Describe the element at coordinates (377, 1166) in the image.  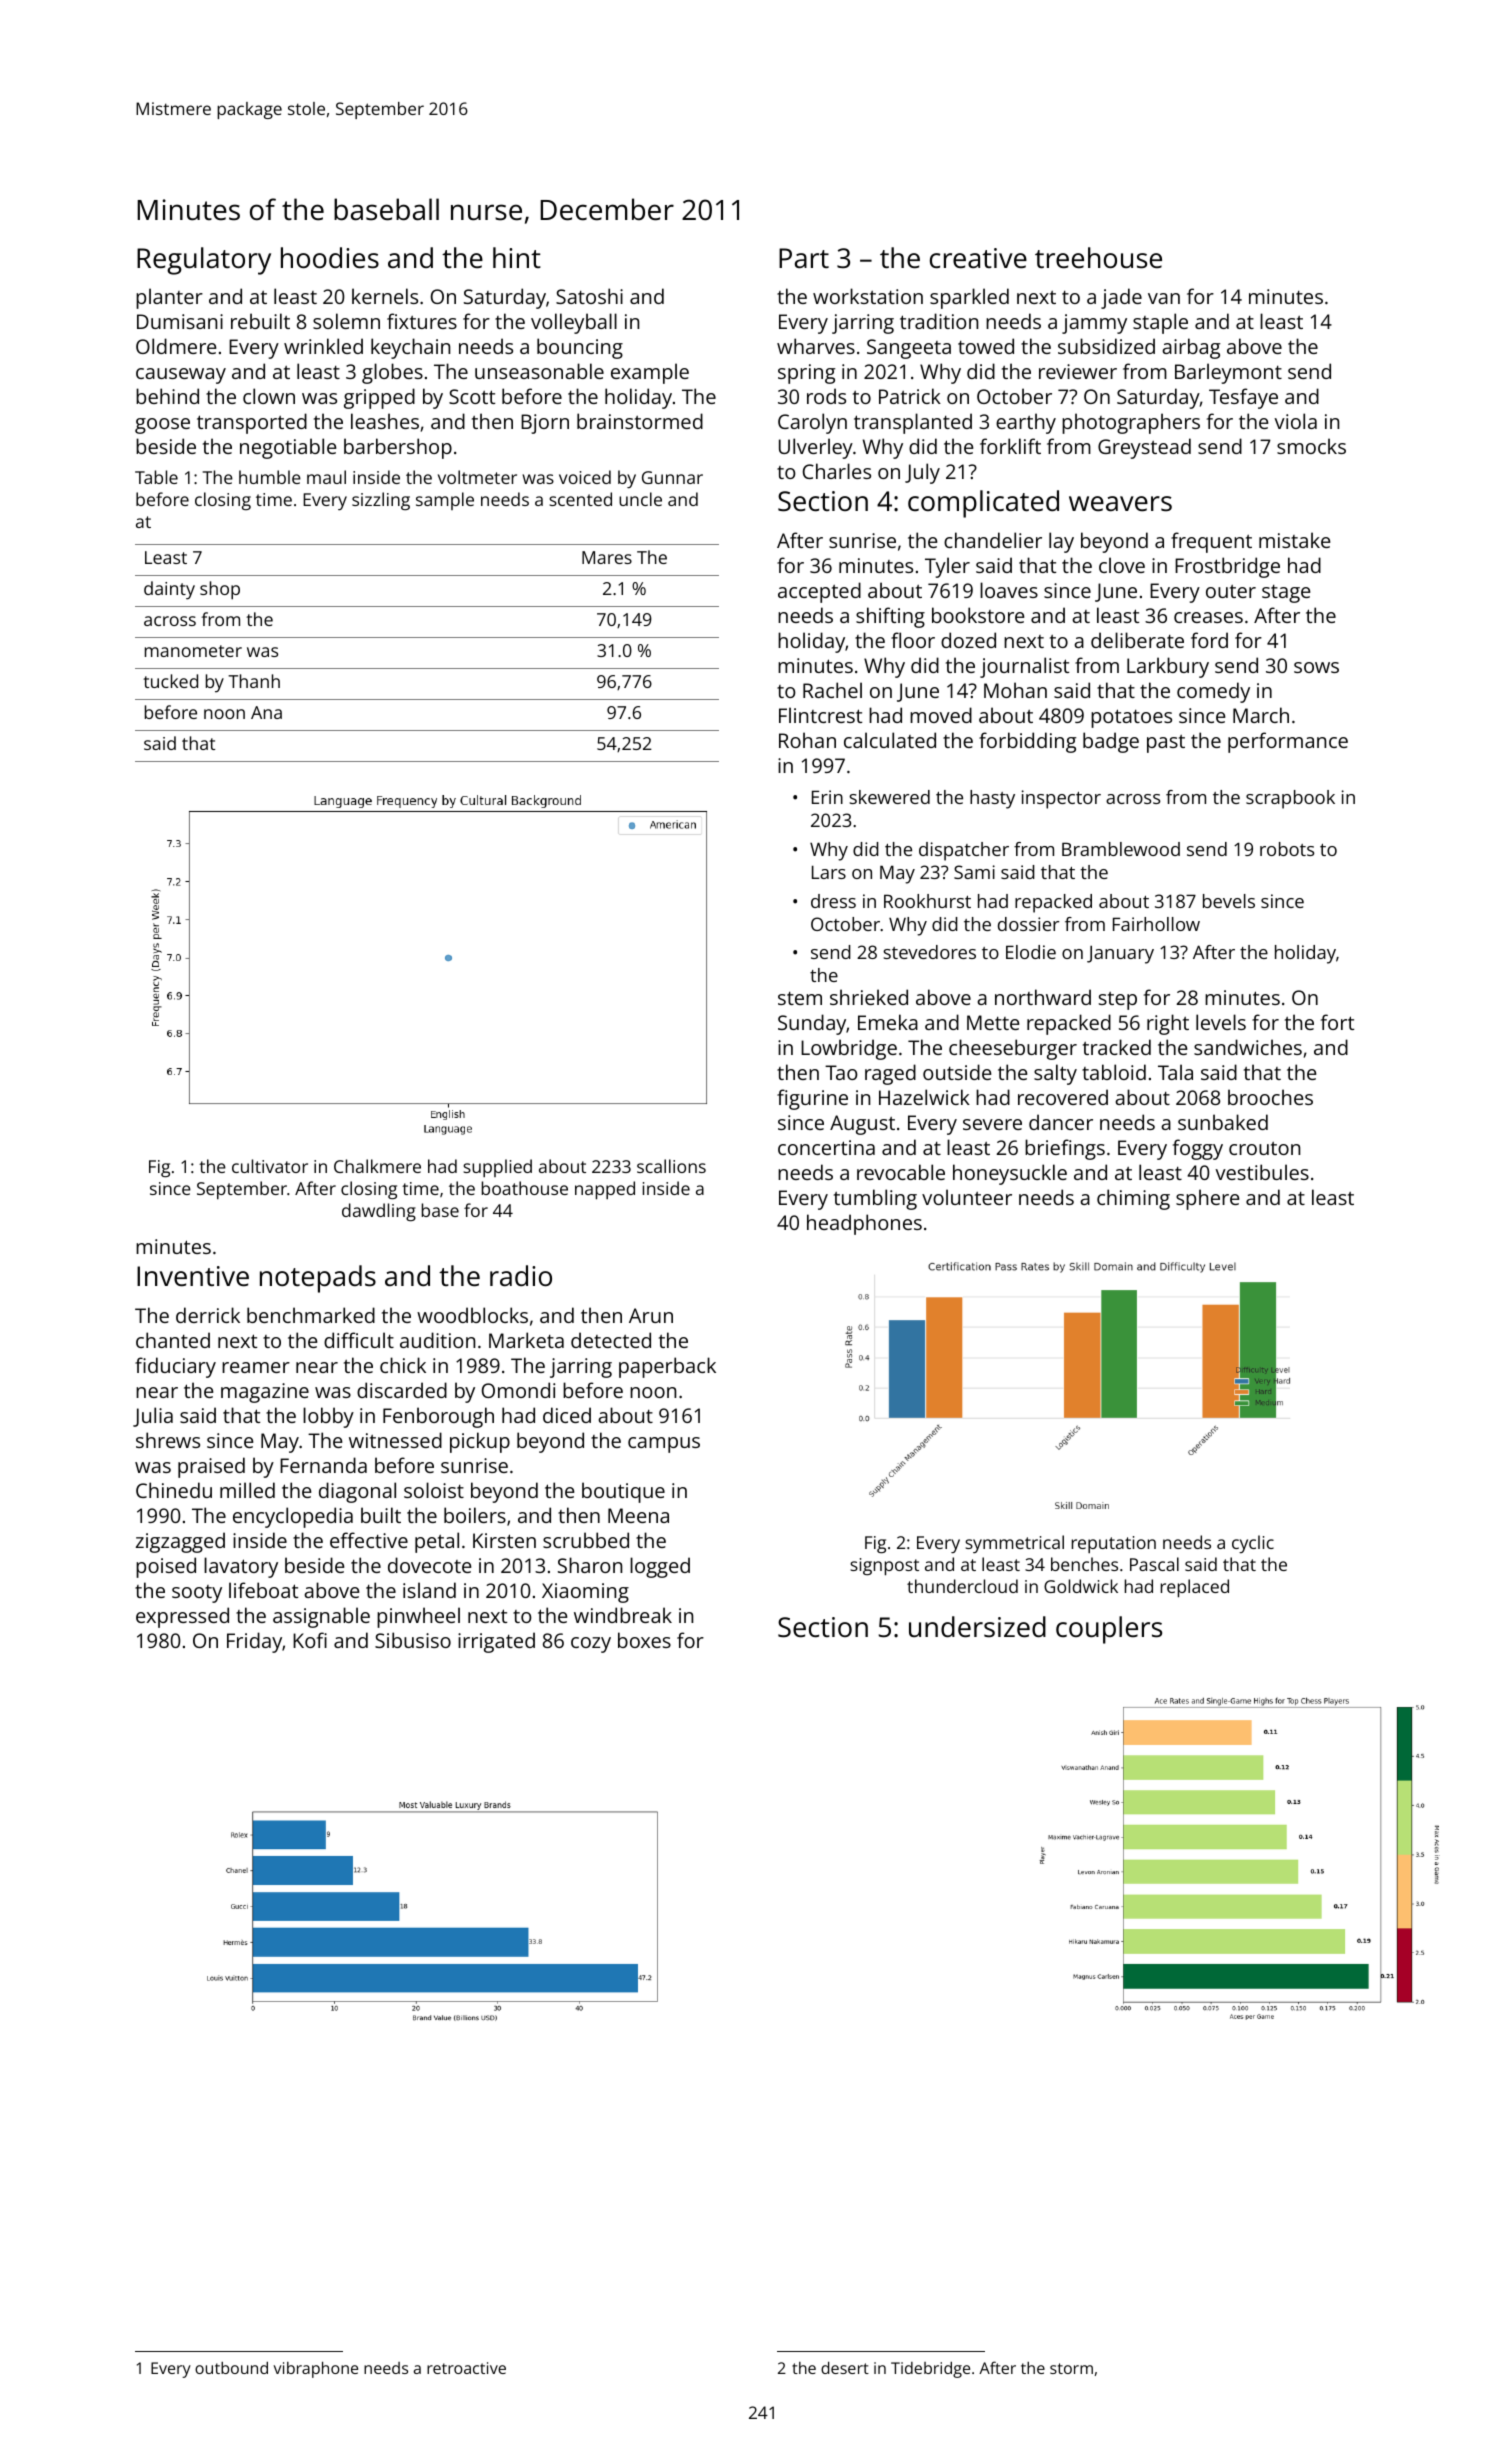
I see `Chalkmere` at that location.
